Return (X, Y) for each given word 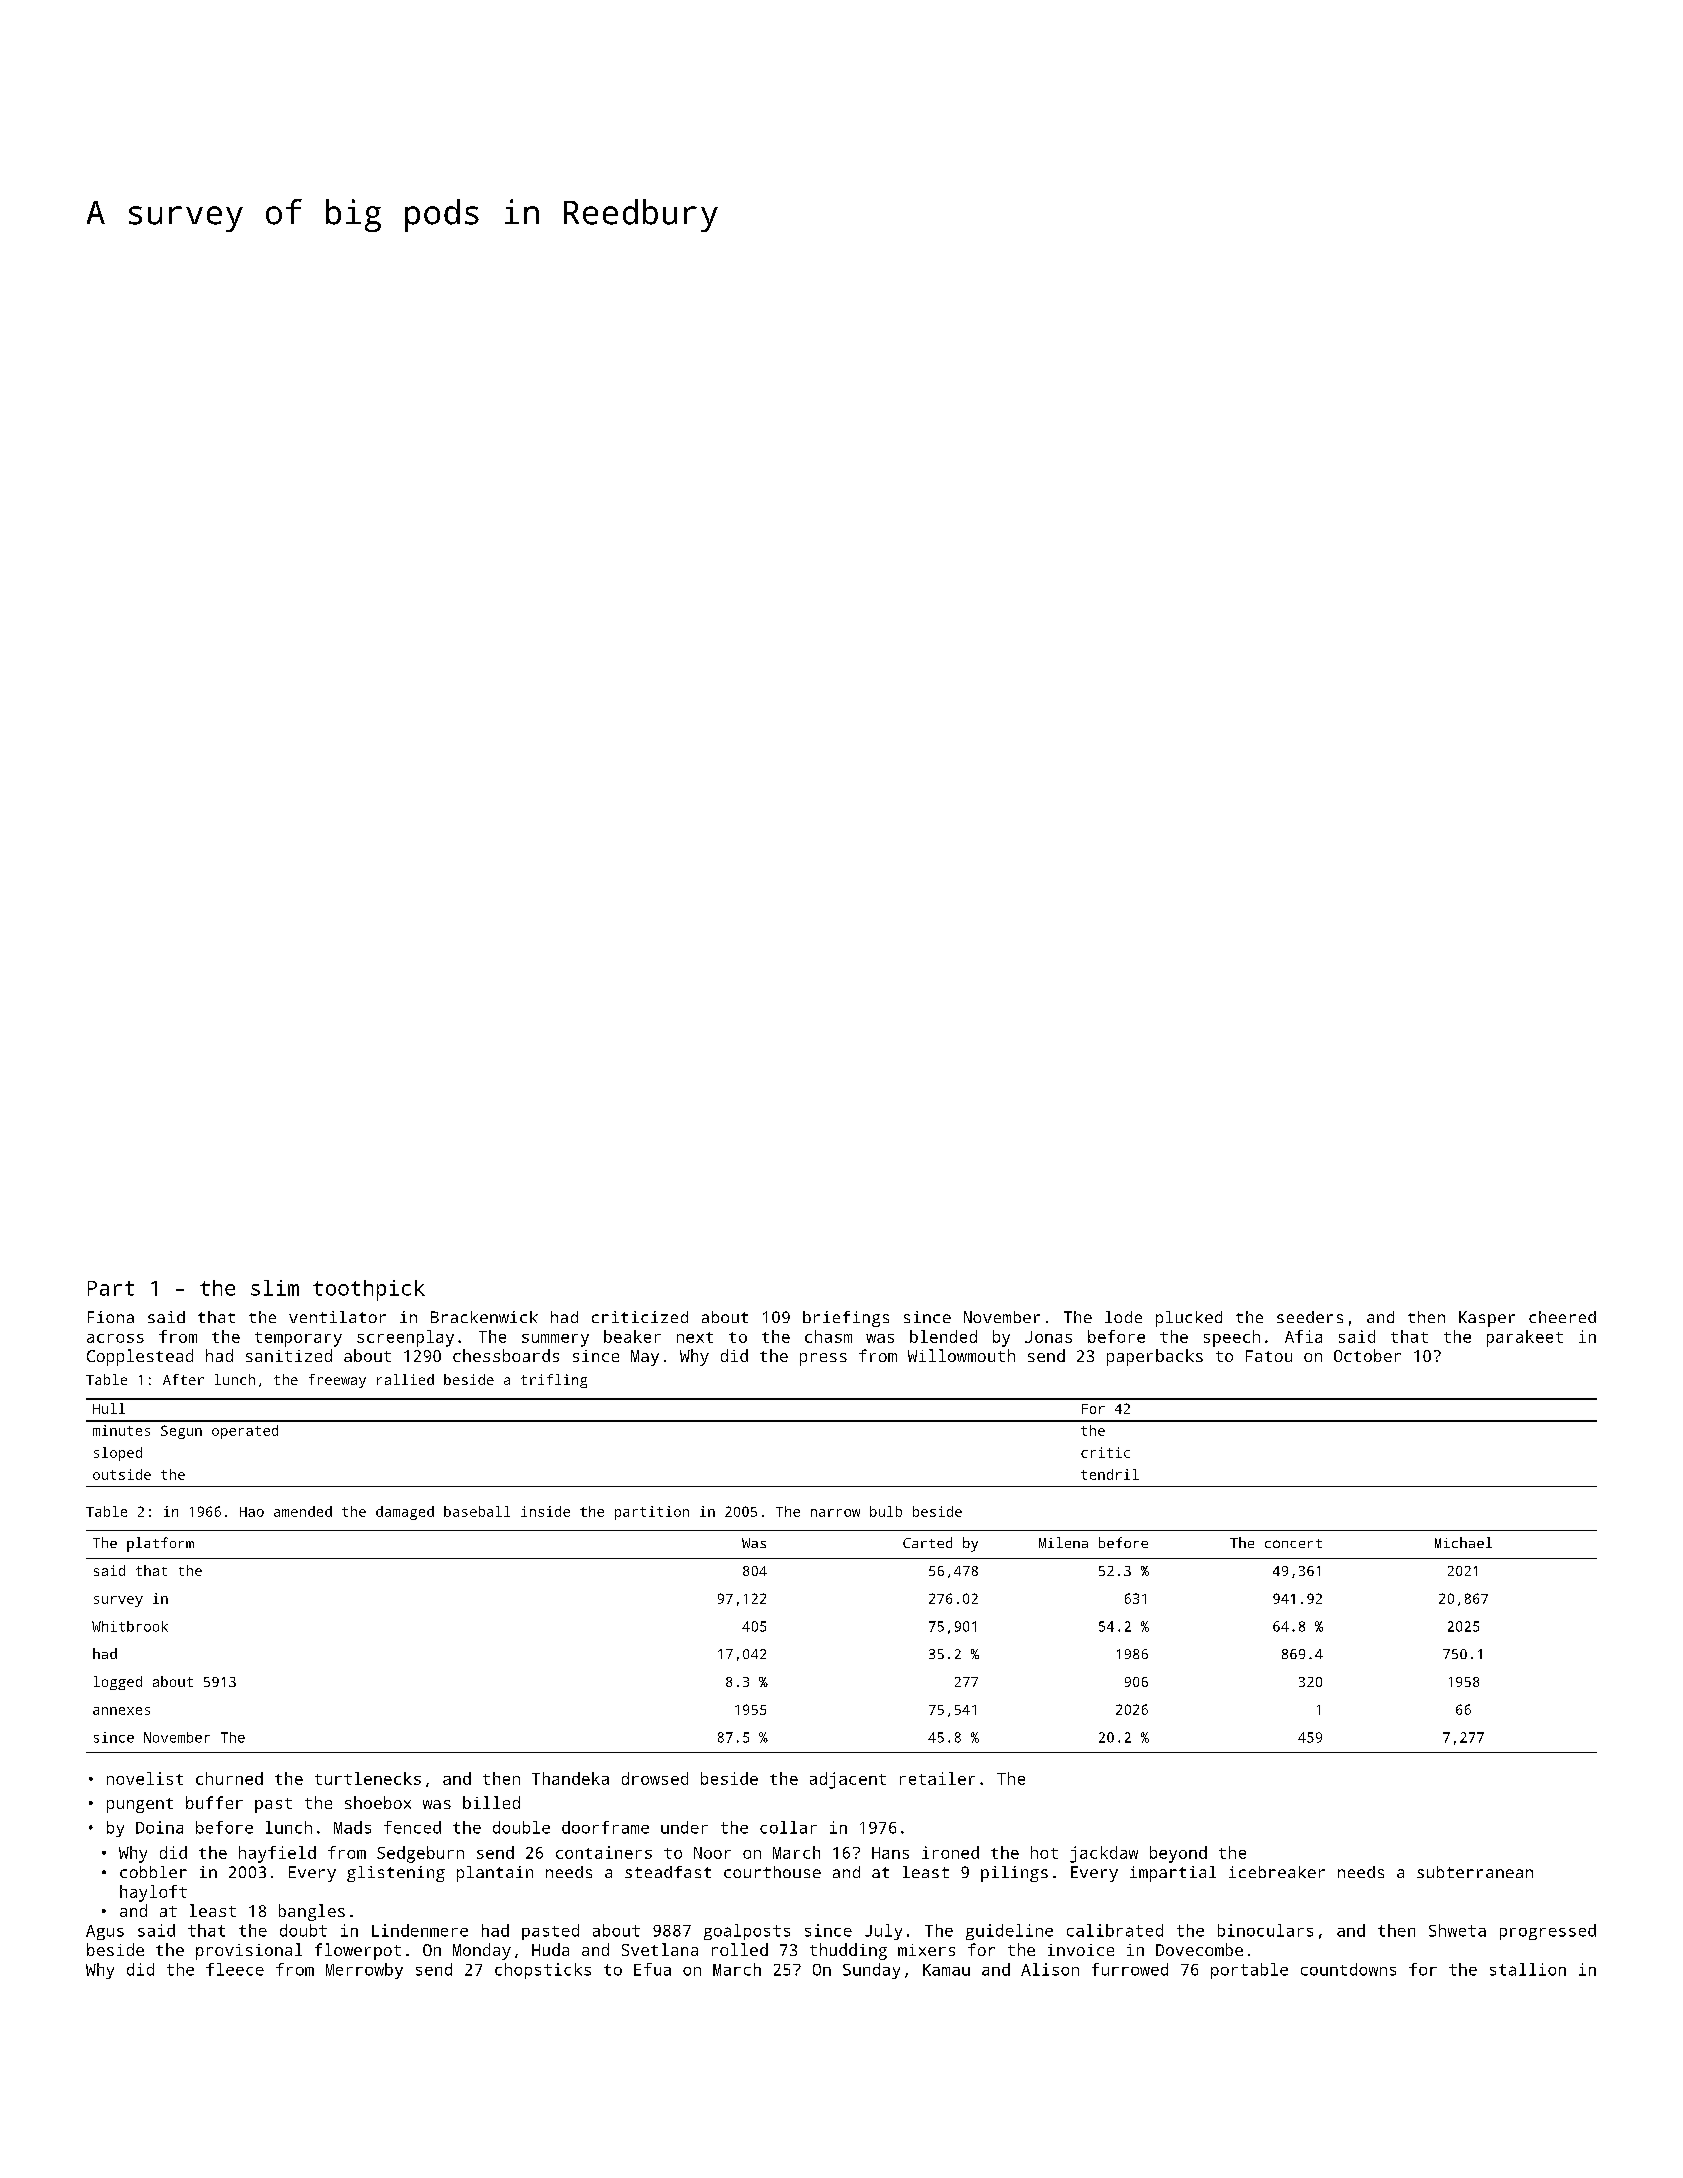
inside (545, 1511)
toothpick (369, 1290)
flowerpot (358, 1951)
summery (555, 1340)
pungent (140, 1805)
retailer (937, 1778)
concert (1293, 1543)
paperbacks (1155, 1357)
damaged (405, 1513)
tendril (1110, 1474)
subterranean (1475, 1872)
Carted (927, 1542)
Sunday (871, 1971)
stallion (1528, 1969)
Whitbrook (130, 1626)
